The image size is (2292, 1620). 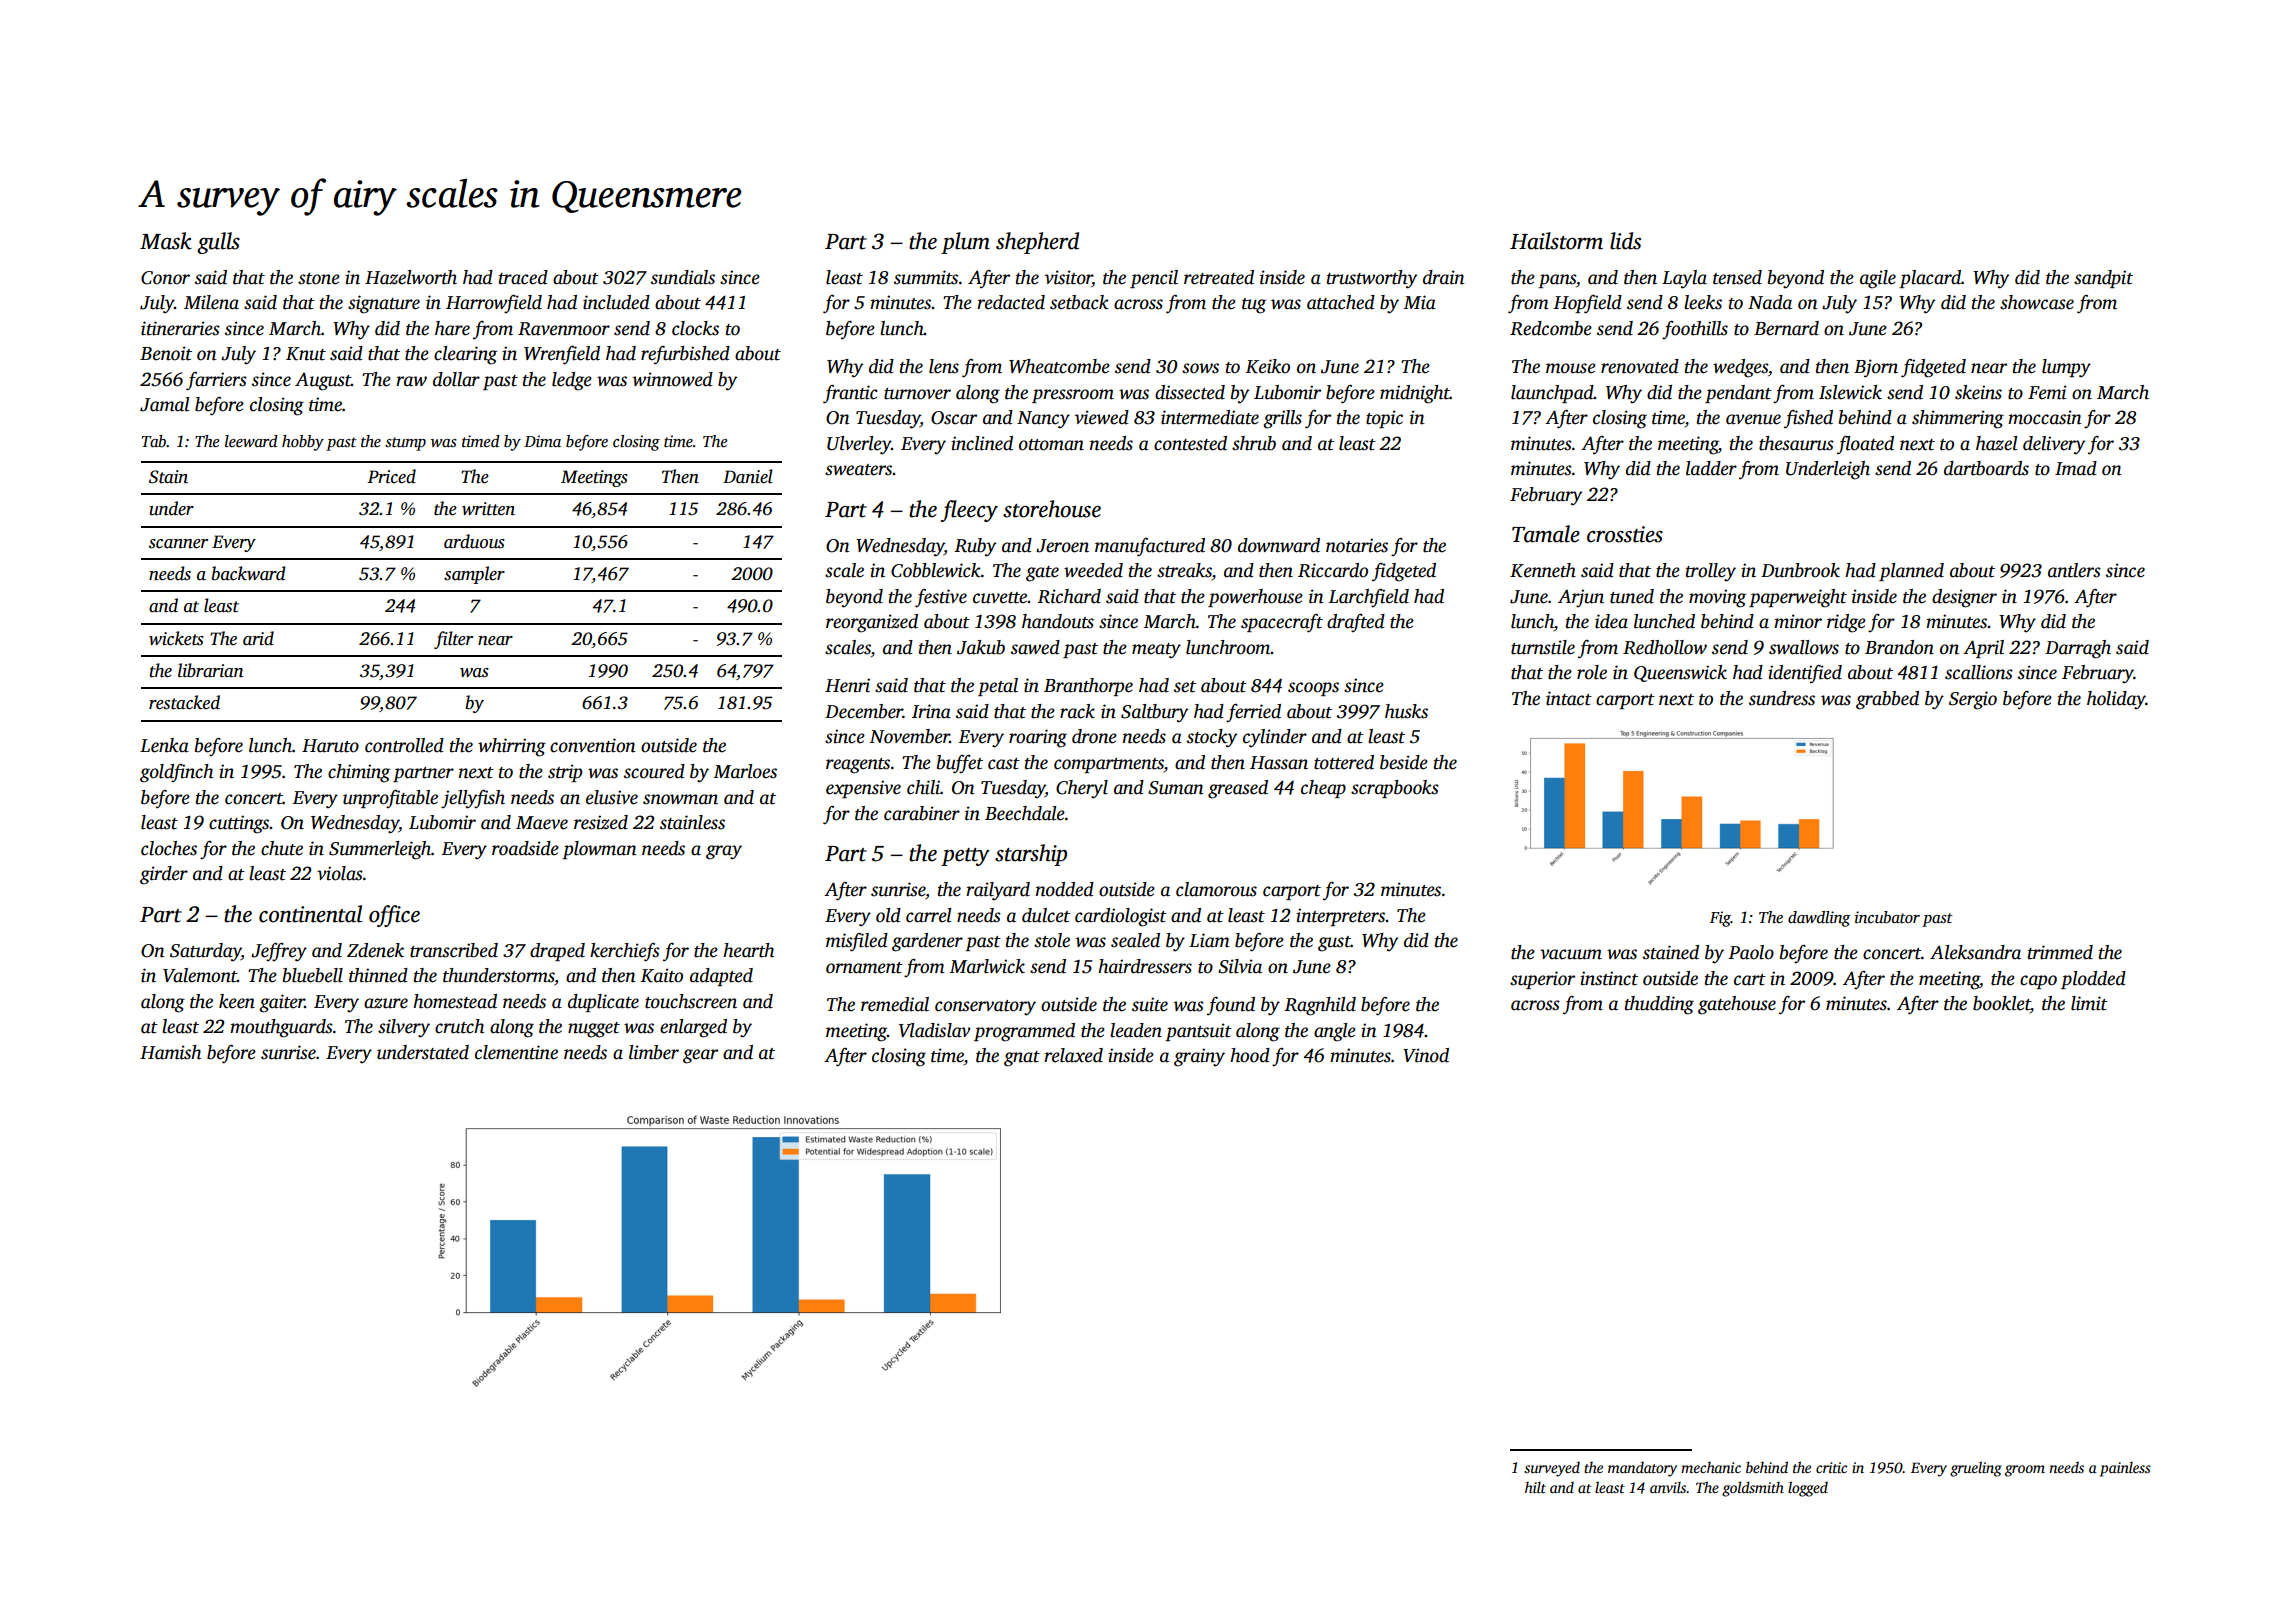 I want to click on Henri, so click(x=847, y=685).
